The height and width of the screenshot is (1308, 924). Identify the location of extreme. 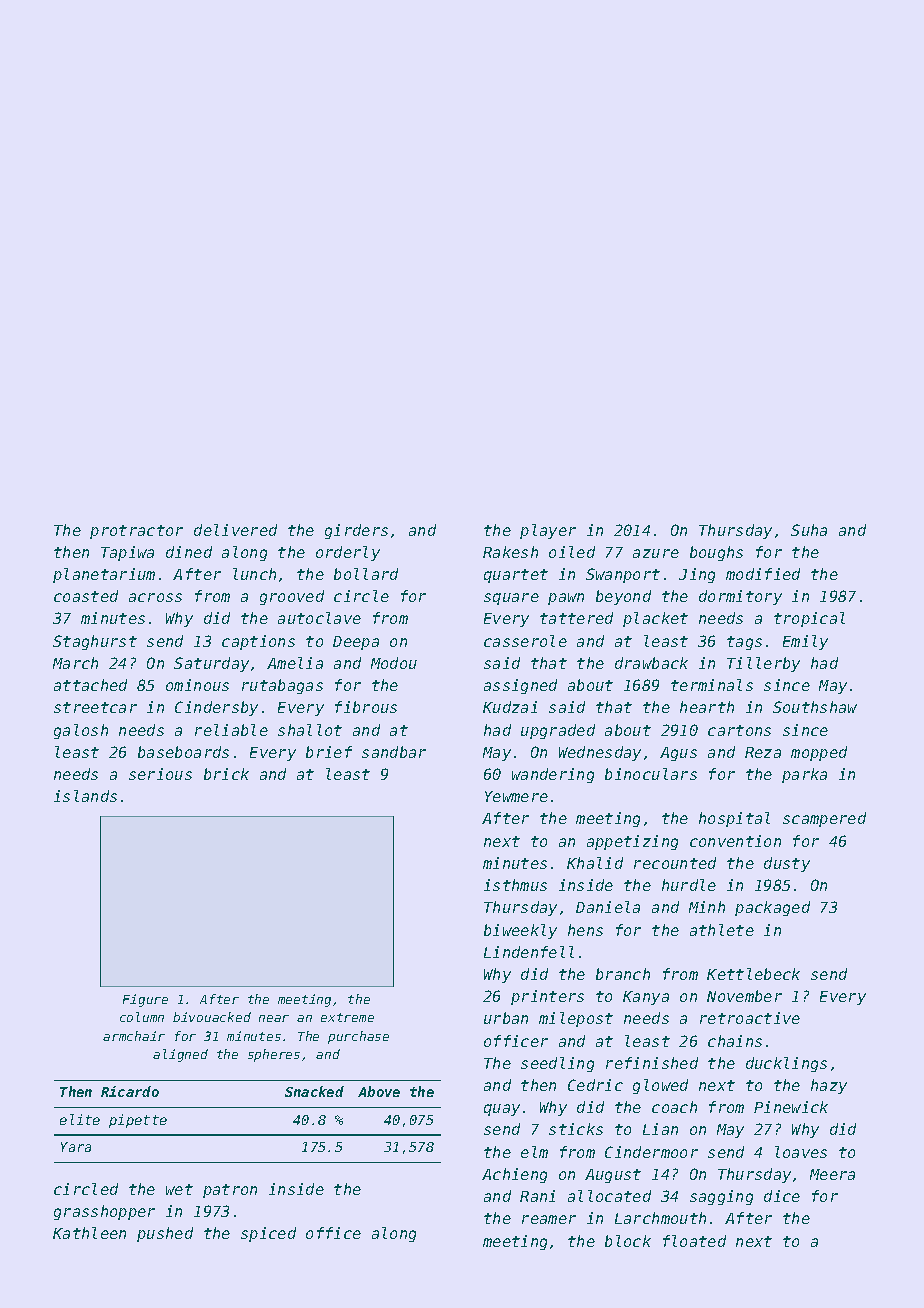
(347, 1017).
